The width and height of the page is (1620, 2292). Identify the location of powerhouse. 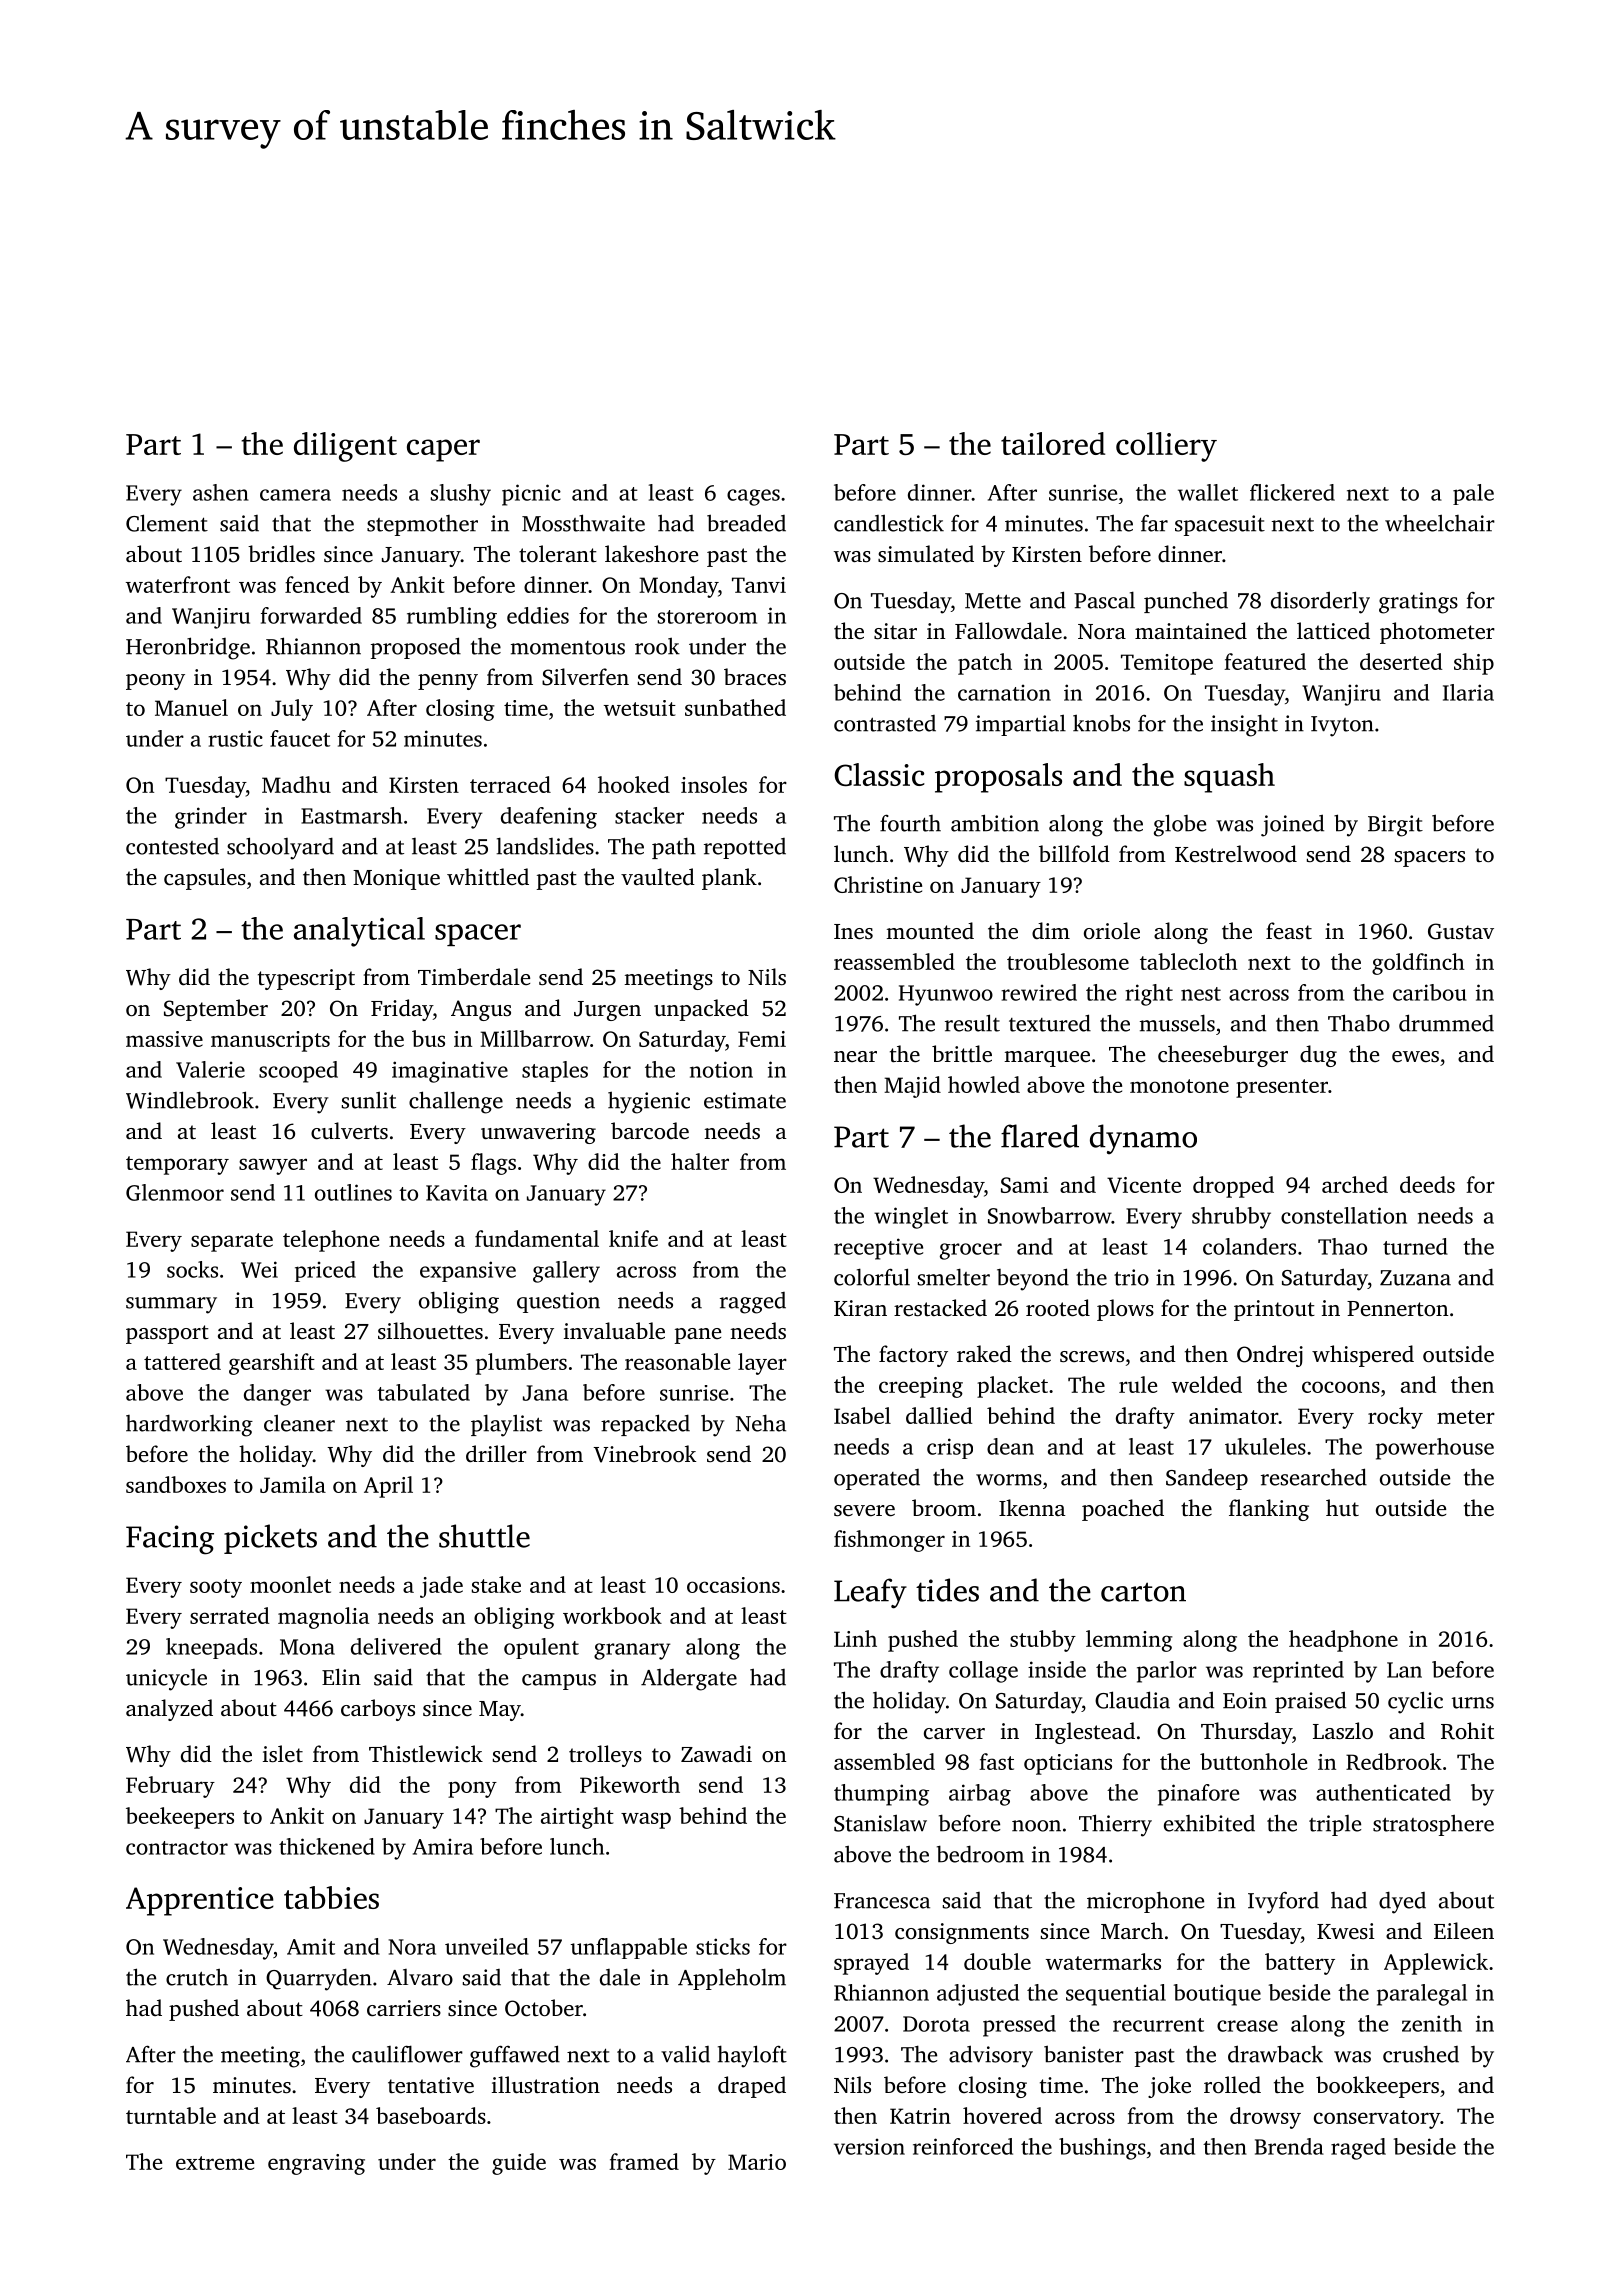
(1435, 1449).
